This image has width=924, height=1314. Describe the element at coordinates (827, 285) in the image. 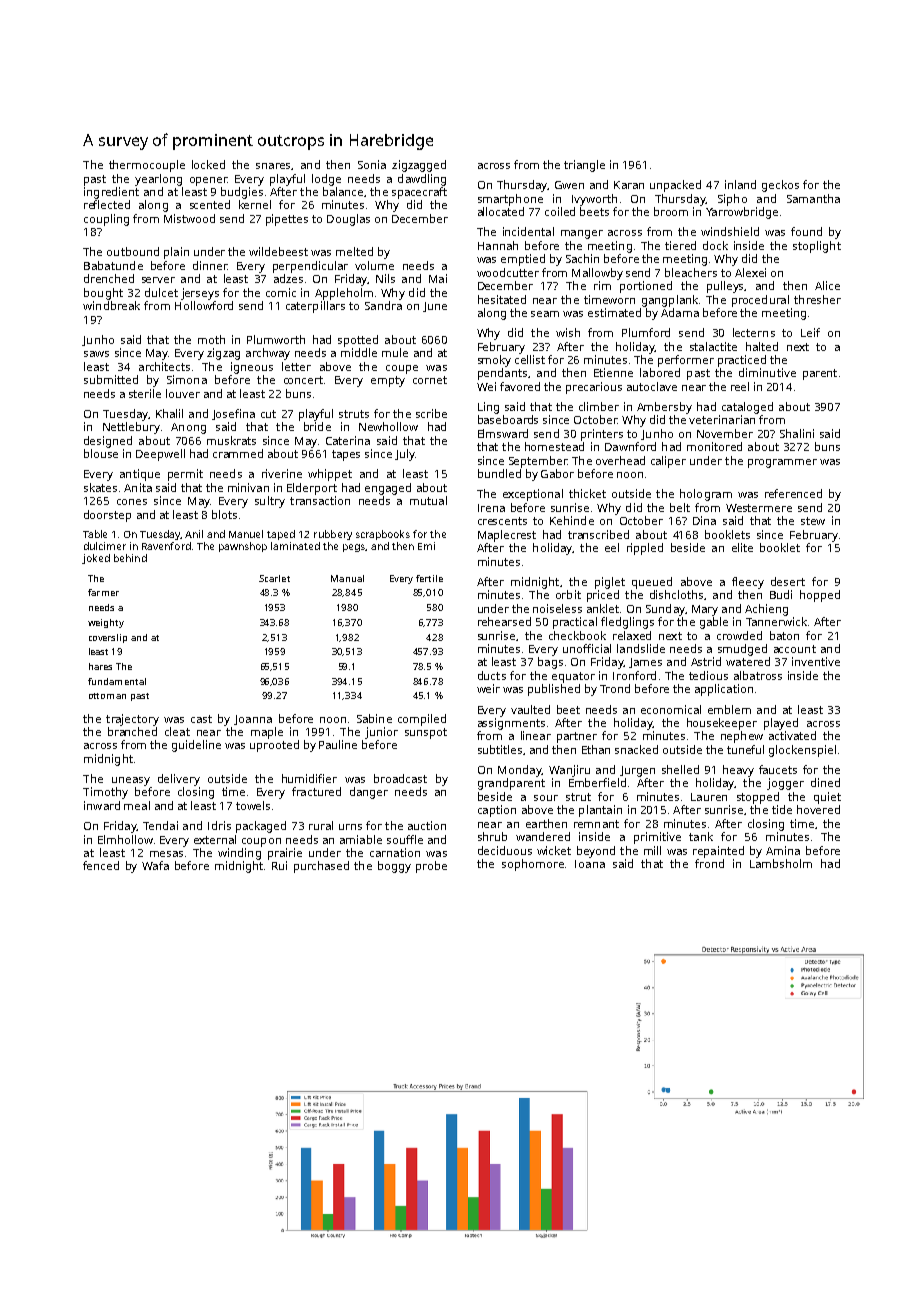

I see `Alice` at that location.
